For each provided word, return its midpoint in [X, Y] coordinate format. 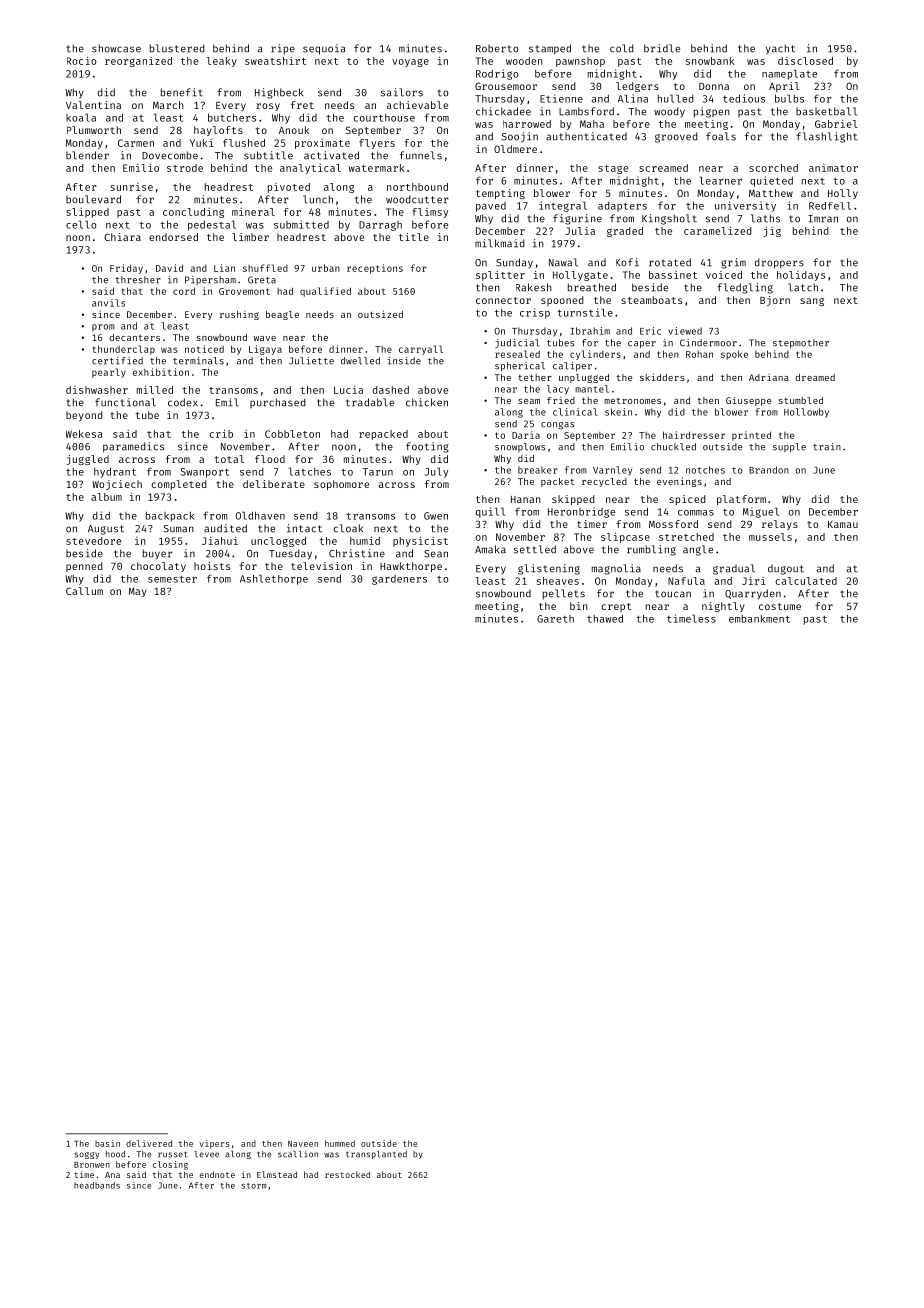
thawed [605, 618]
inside [404, 361]
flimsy [430, 213]
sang [812, 302]
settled [535, 549]
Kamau [843, 524]
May [138, 592]
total [229, 459]
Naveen [303, 1144]
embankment [759, 619]
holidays [801, 276]
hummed [340, 1143]
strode [185, 168]
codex [183, 402]
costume [780, 606]
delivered [149, 1143]
